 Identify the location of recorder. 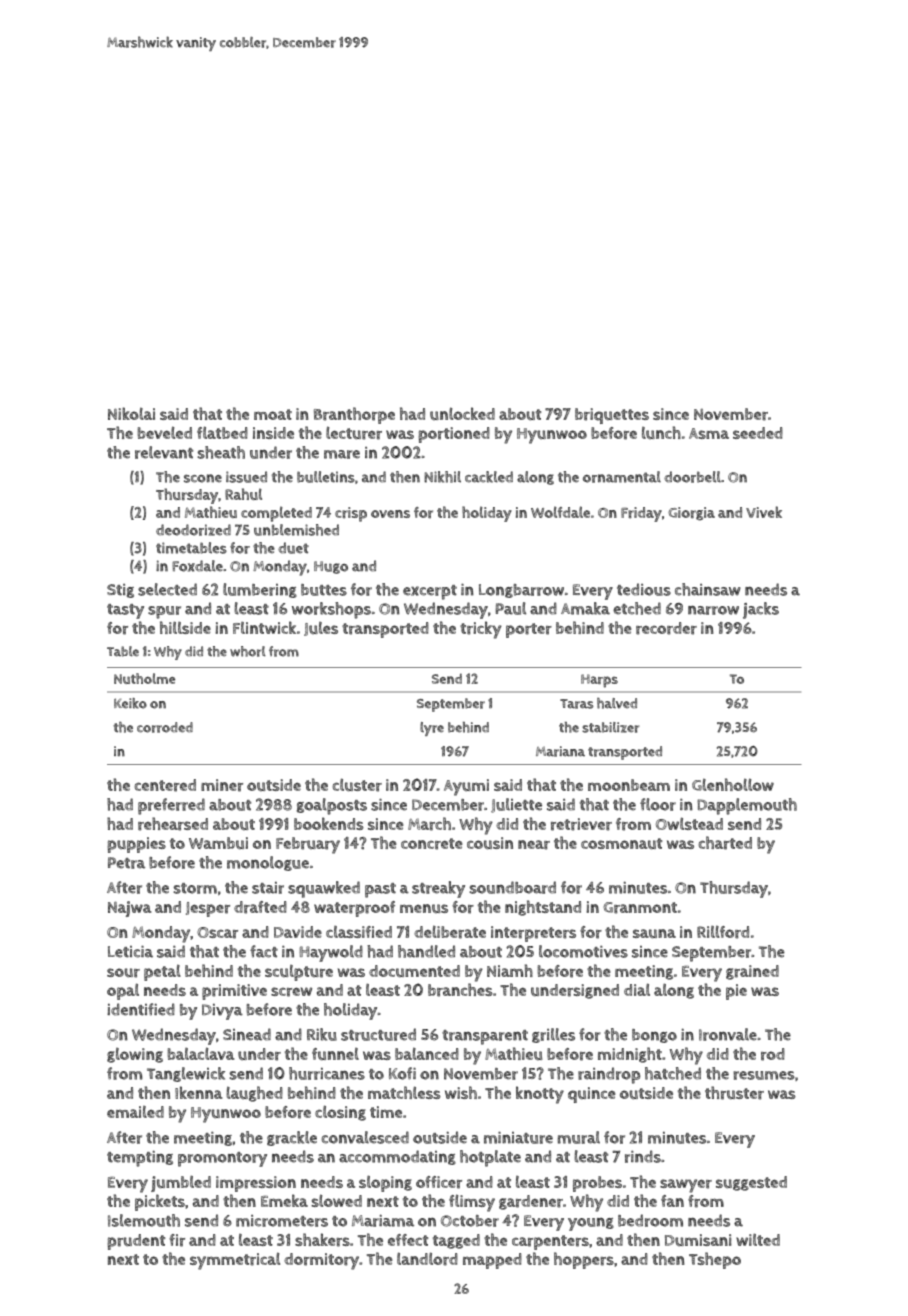
(666, 628).
